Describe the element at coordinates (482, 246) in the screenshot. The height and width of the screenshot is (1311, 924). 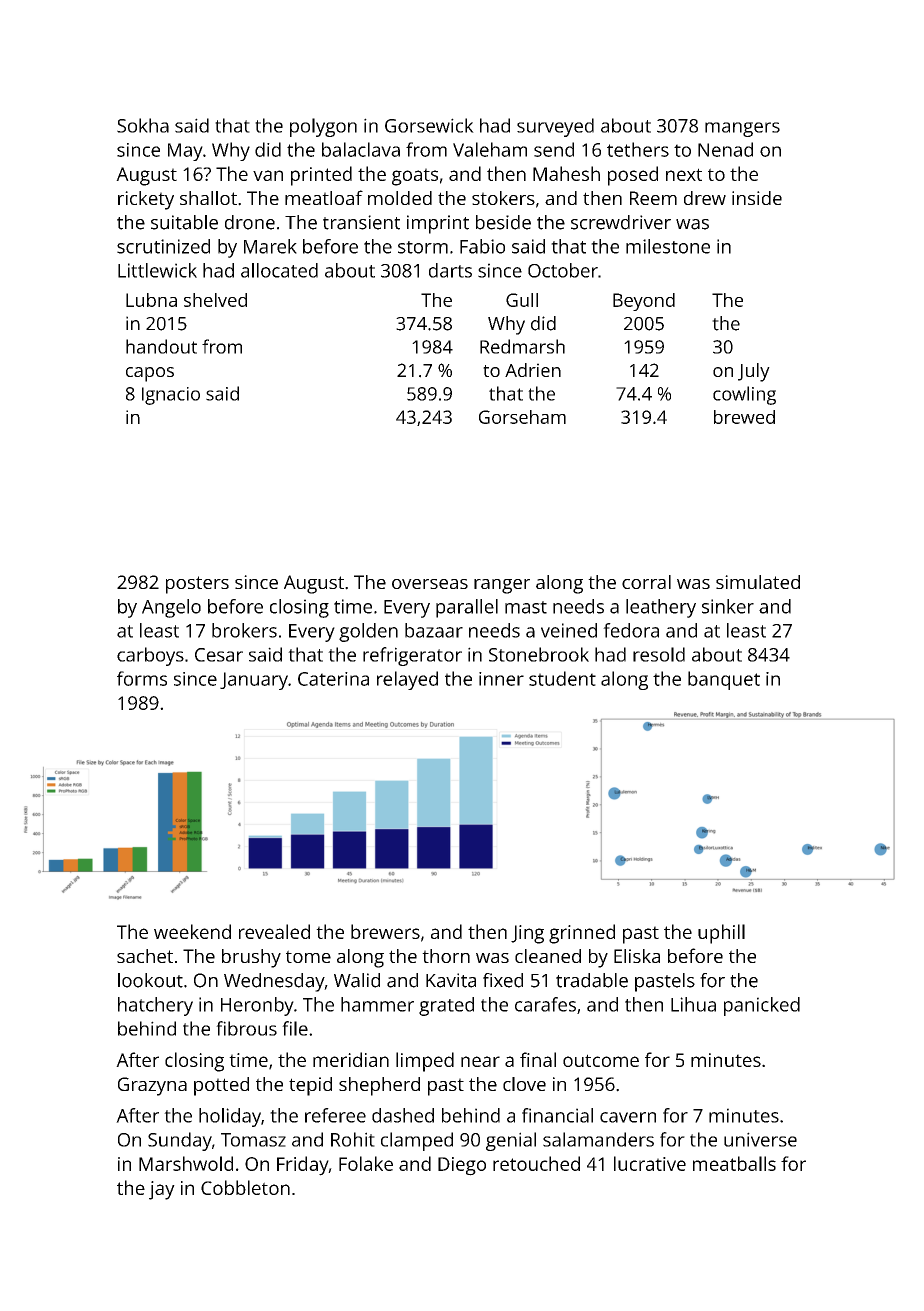
I see `Fabio` at that location.
